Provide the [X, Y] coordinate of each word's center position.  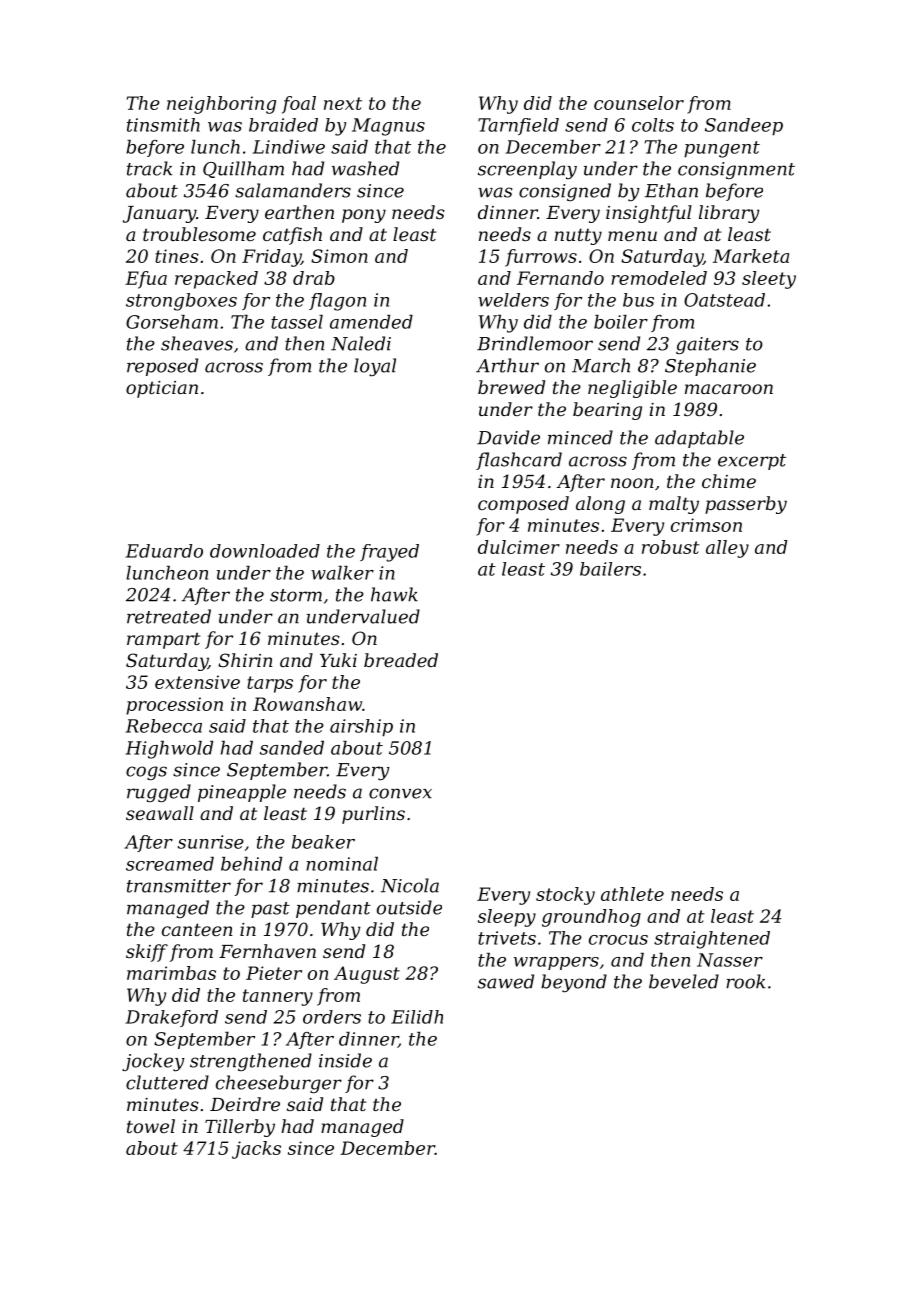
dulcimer [519, 547]
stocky [565, 896]
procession [174, 706]
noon [632, 483]
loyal [375, 367]
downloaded [265, 551]
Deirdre [245, 1104]
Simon [339, 256]
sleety [769, 280]
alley [727, 549]
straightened [712, 940]
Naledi [361, 343]
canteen [197, 929]
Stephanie [710, 367]
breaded [401, 660]
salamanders [293, 190]
